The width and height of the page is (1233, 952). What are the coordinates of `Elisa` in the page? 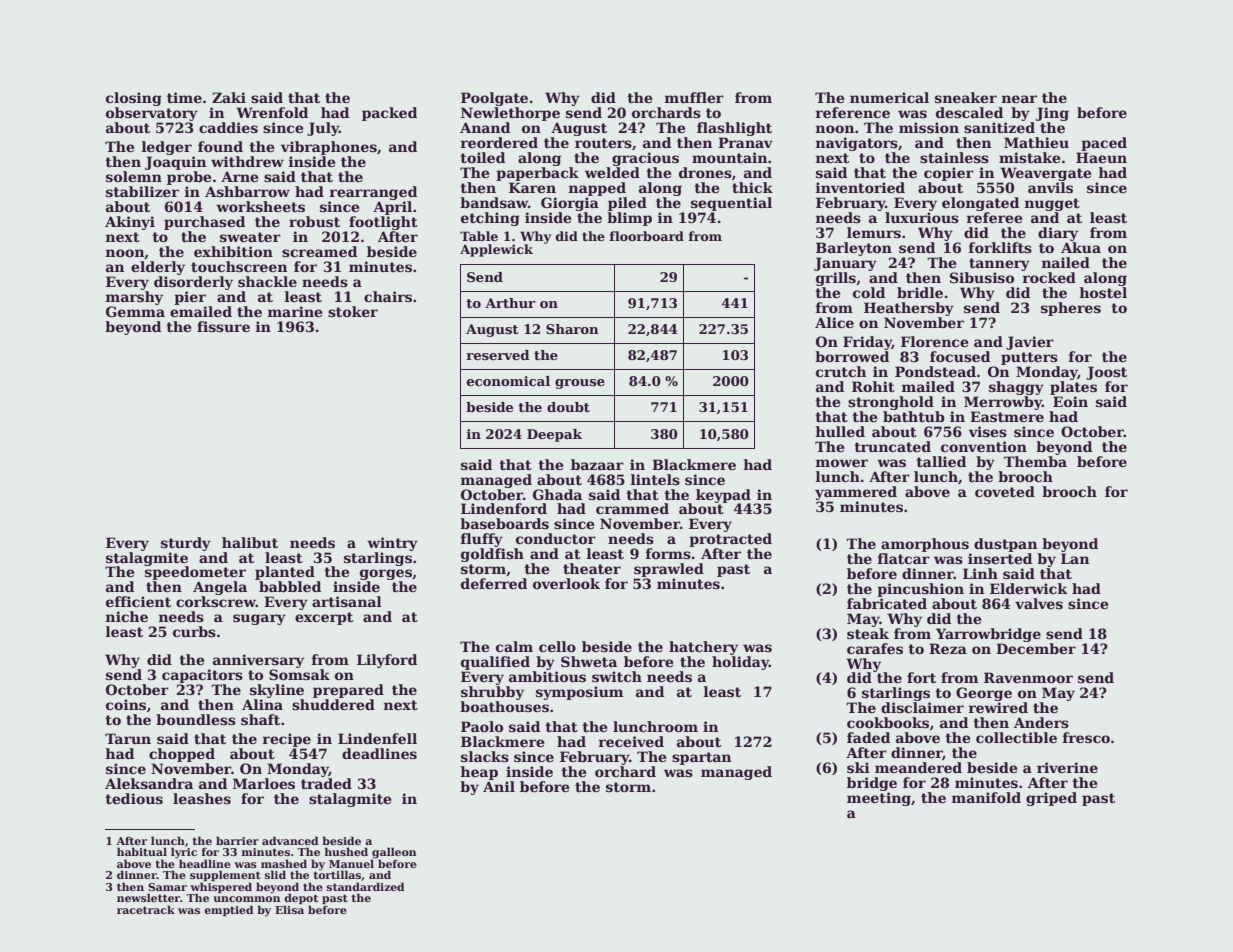 It's located at (289, 909).
